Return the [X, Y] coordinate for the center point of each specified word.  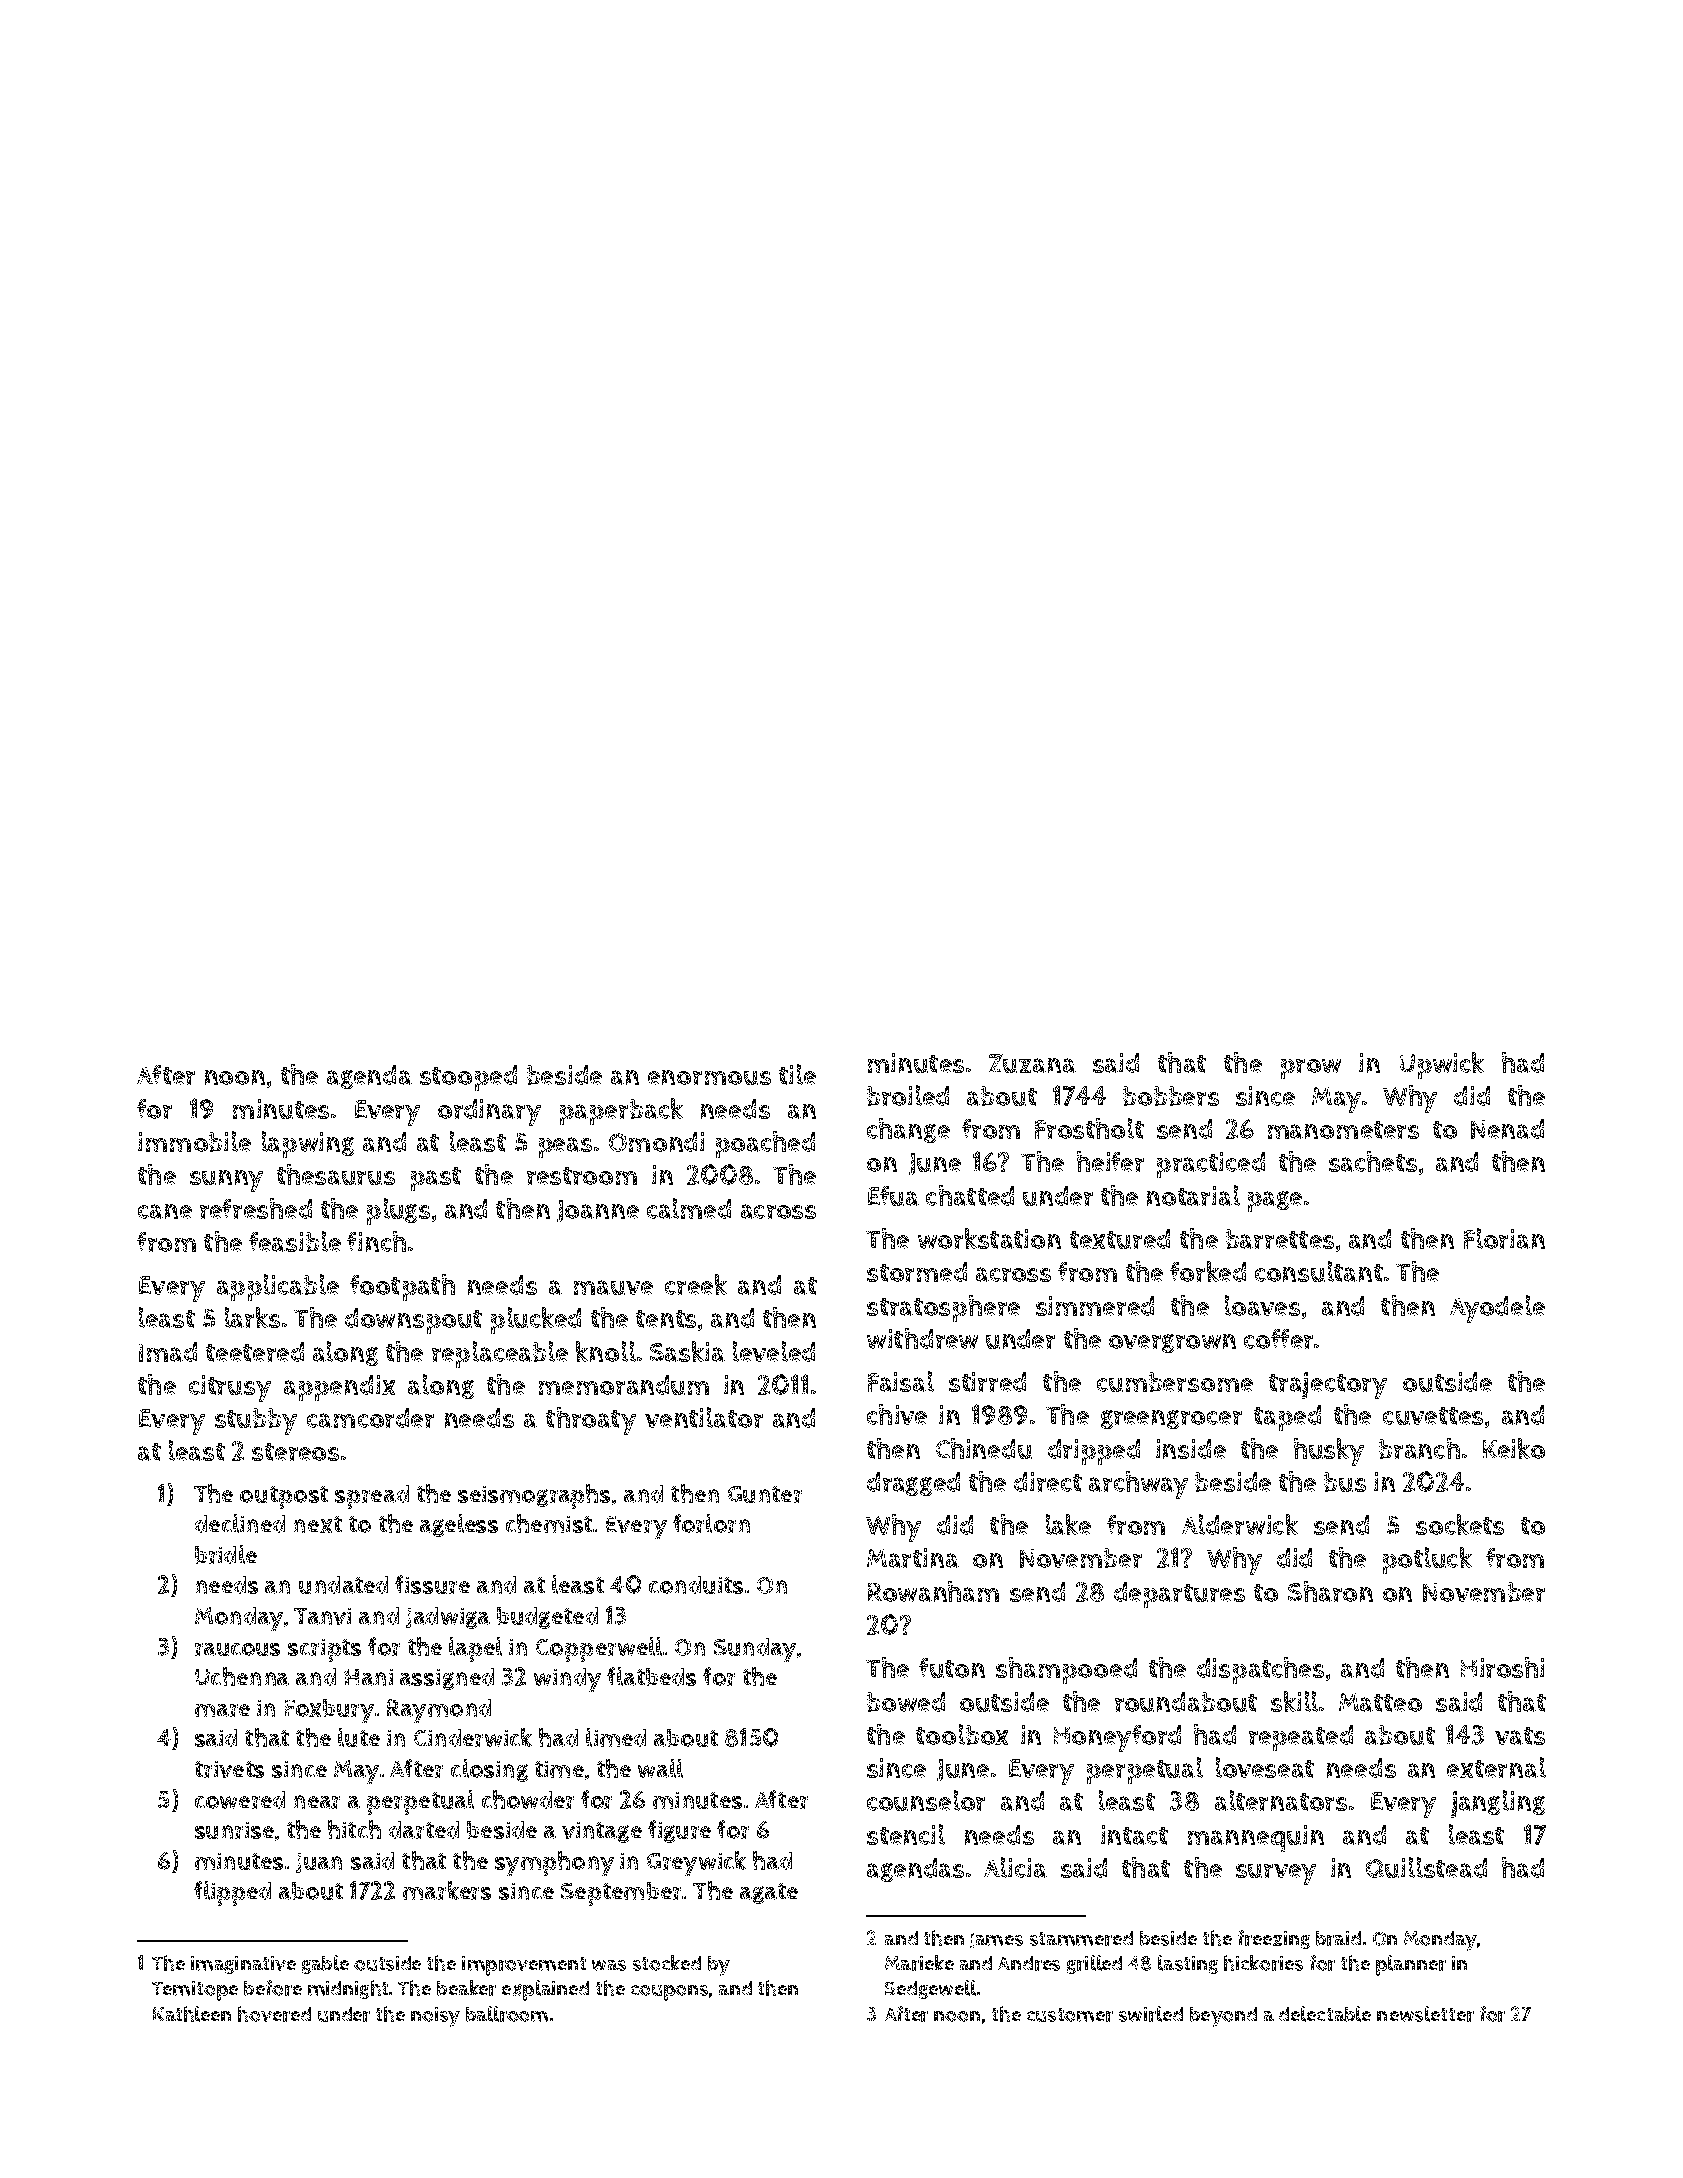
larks [252, 1317]
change [908, 1130]
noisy [435, 2017]
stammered [1081, 1938]
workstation [989, 1238]
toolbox [962, 1734]
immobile [194, 1141]
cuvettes [1433, 1416]
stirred [987, 1382]
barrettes [1280, 1239]
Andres [1029, 1963]
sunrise [234, 1830]
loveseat [1265, 1767]
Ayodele [1497, 1309]
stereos [295, 1452]
